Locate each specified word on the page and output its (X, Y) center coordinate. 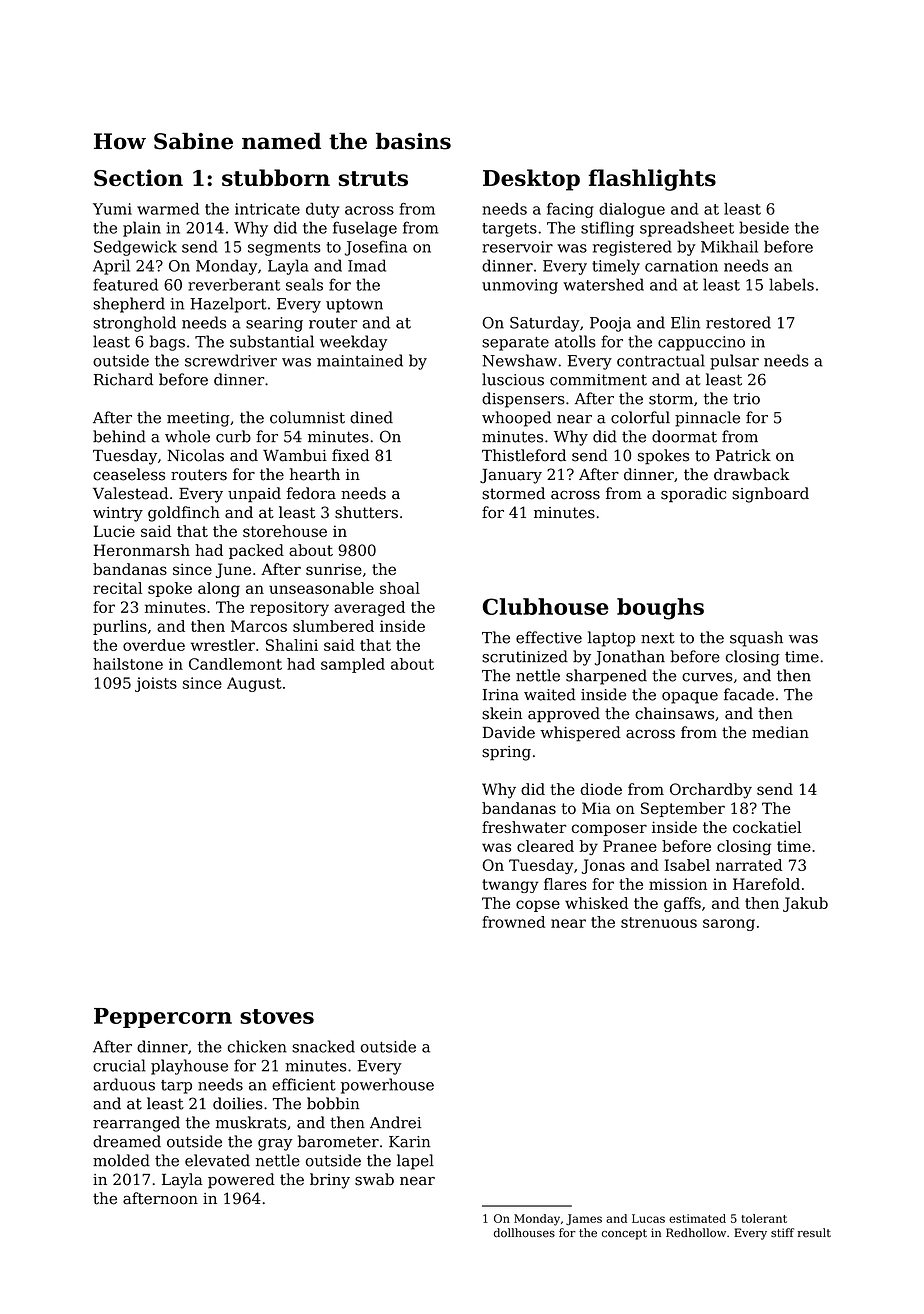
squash (756, 639)
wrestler (223, 645)
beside (764, 227)
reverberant (234, 284)
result (814, 1232)
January (511, 476)
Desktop (531, 180)
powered (241, 1181)
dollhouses (524, 1233)
